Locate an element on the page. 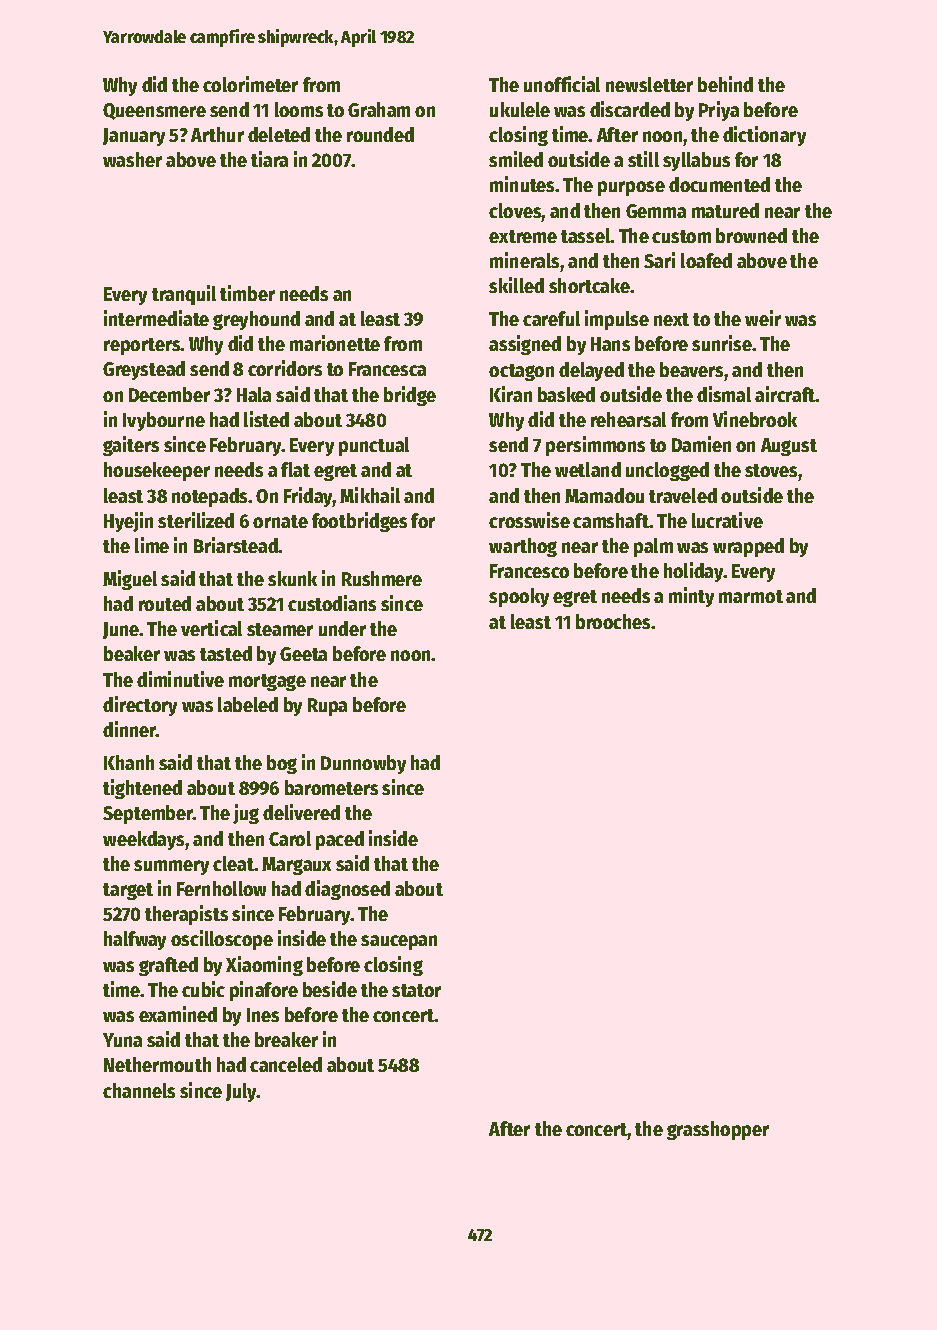 This image has height=1330, width=937. paced is located at coordinates (340, 840).
